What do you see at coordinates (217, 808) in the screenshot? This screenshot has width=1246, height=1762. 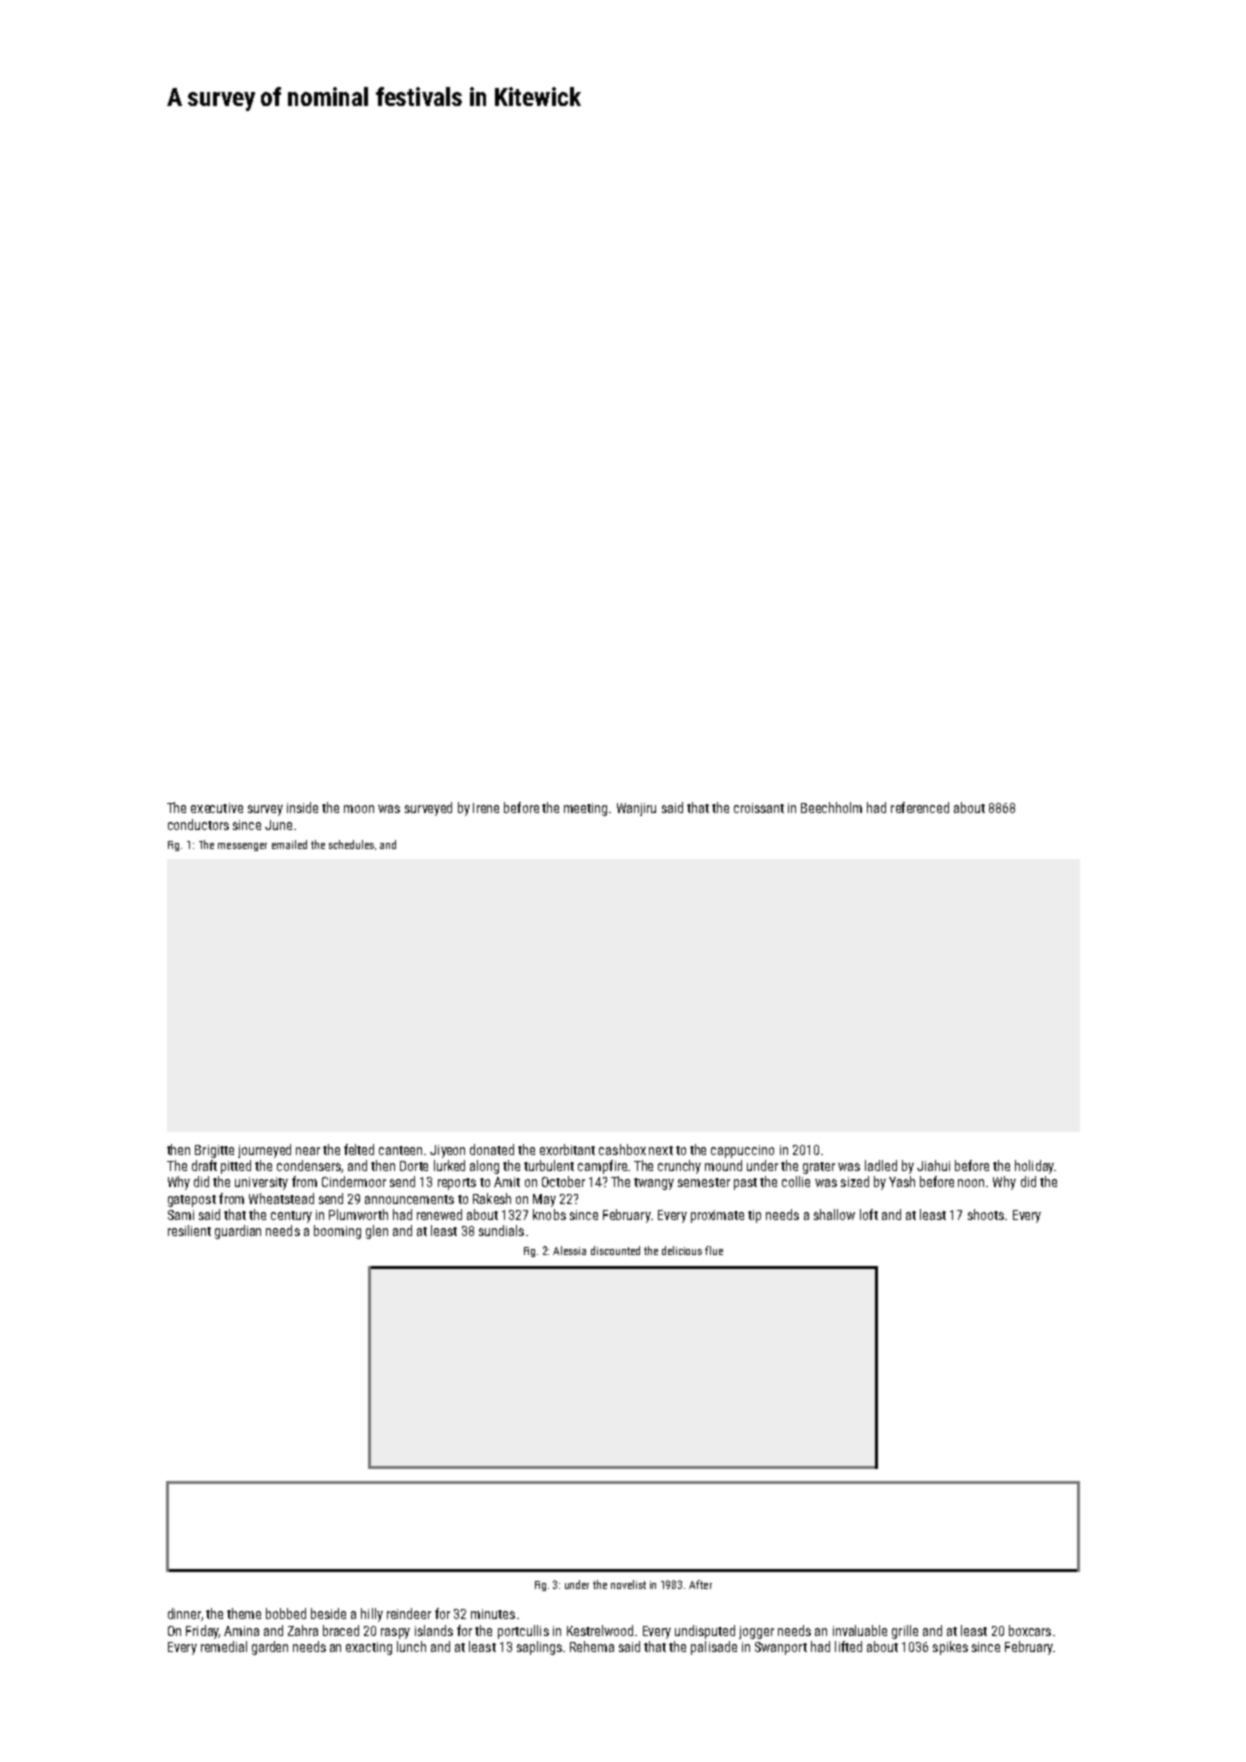 I see `executive` at bounding box center [217, 808].
